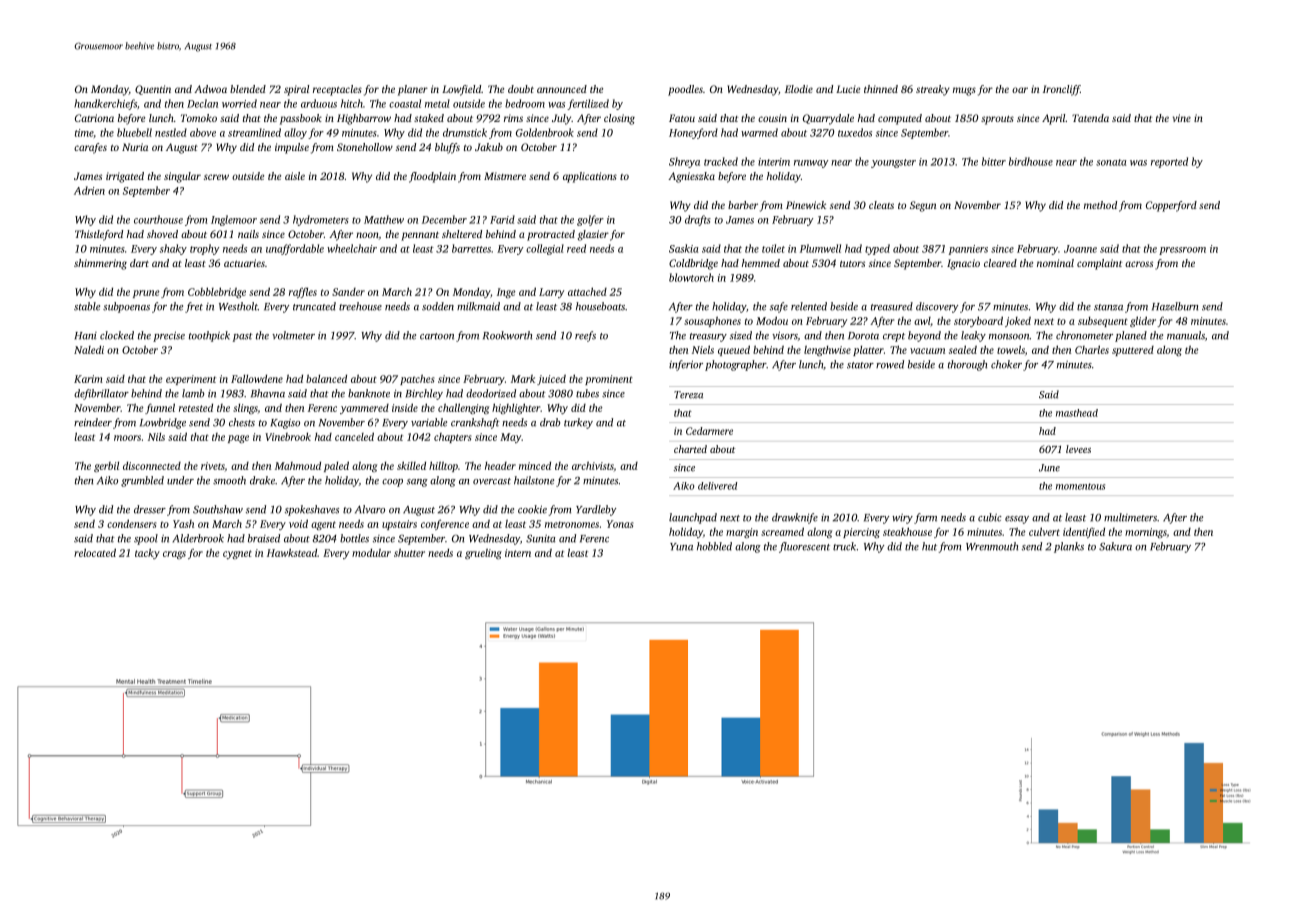  What do you see at coordinates (1061, 90) in the screenshot?
I see `Ironcliff` at bounding box center [1061, 90].
